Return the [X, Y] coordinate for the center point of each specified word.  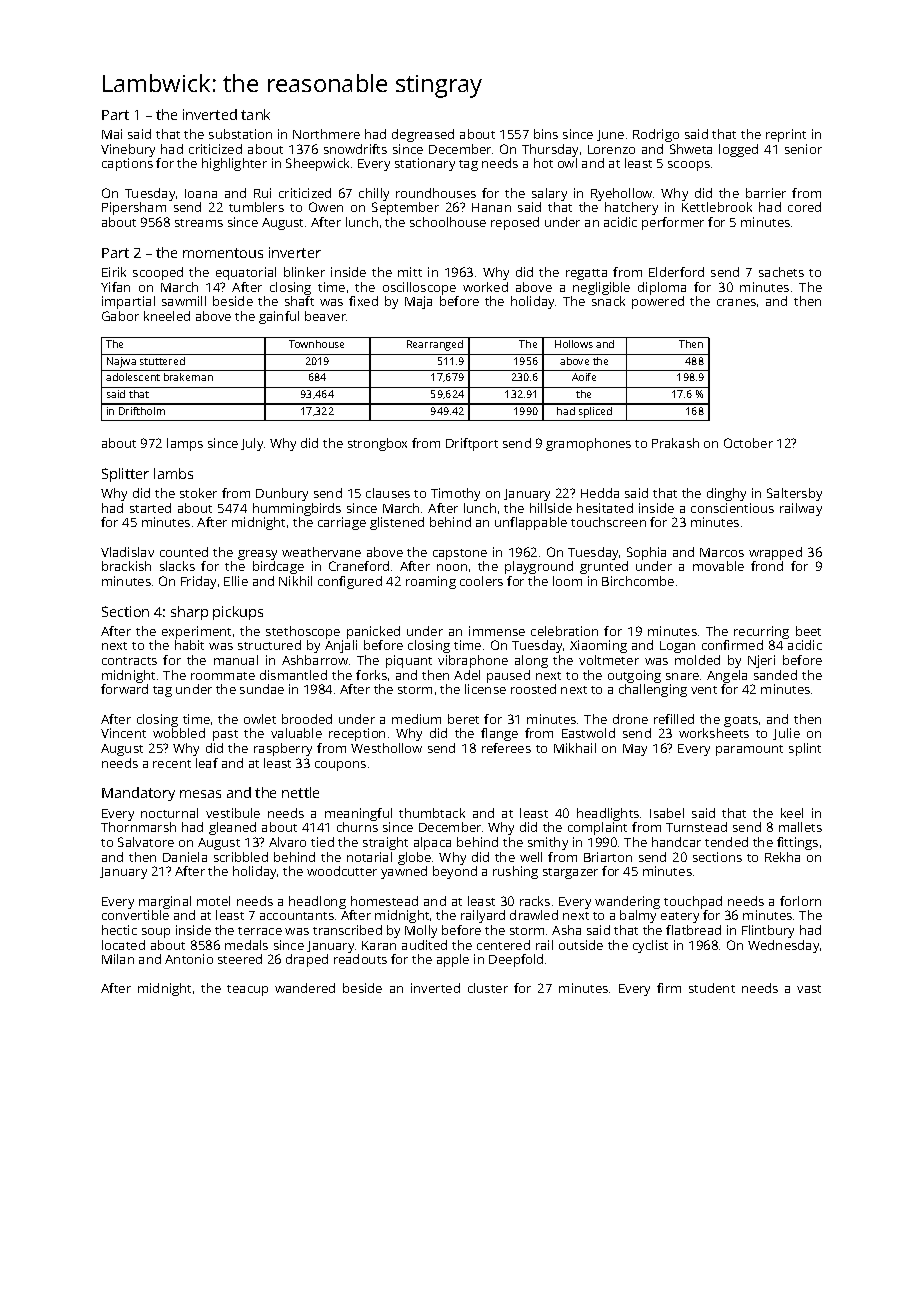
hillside [551, 508]
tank [255, 114]
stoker [198, 493]
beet [808, 631]
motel [213, 901]
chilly [374, 194]
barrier [766, 193]
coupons [340, 766]
